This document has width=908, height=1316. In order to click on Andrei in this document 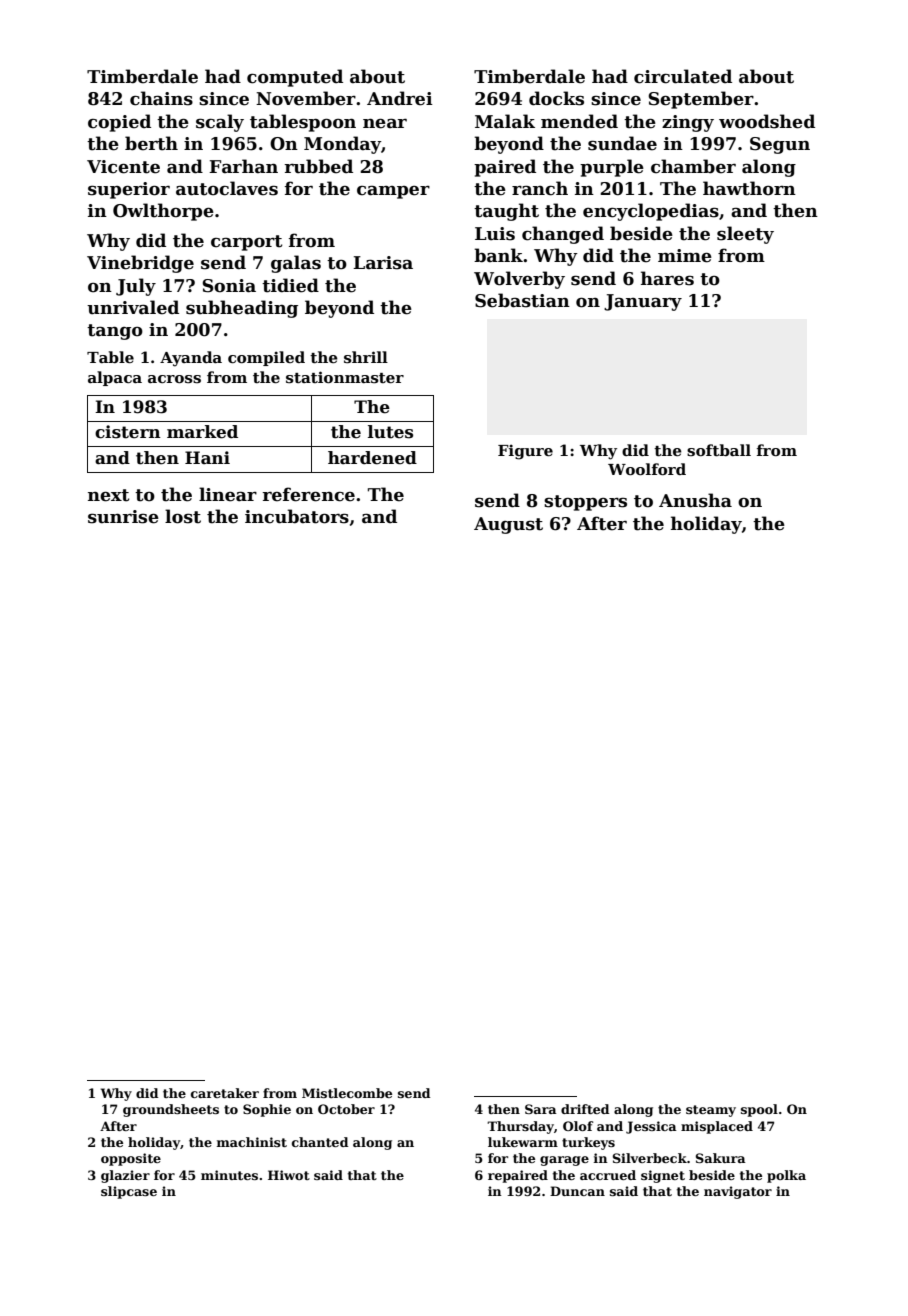, I will do `click(400, 98)`.
